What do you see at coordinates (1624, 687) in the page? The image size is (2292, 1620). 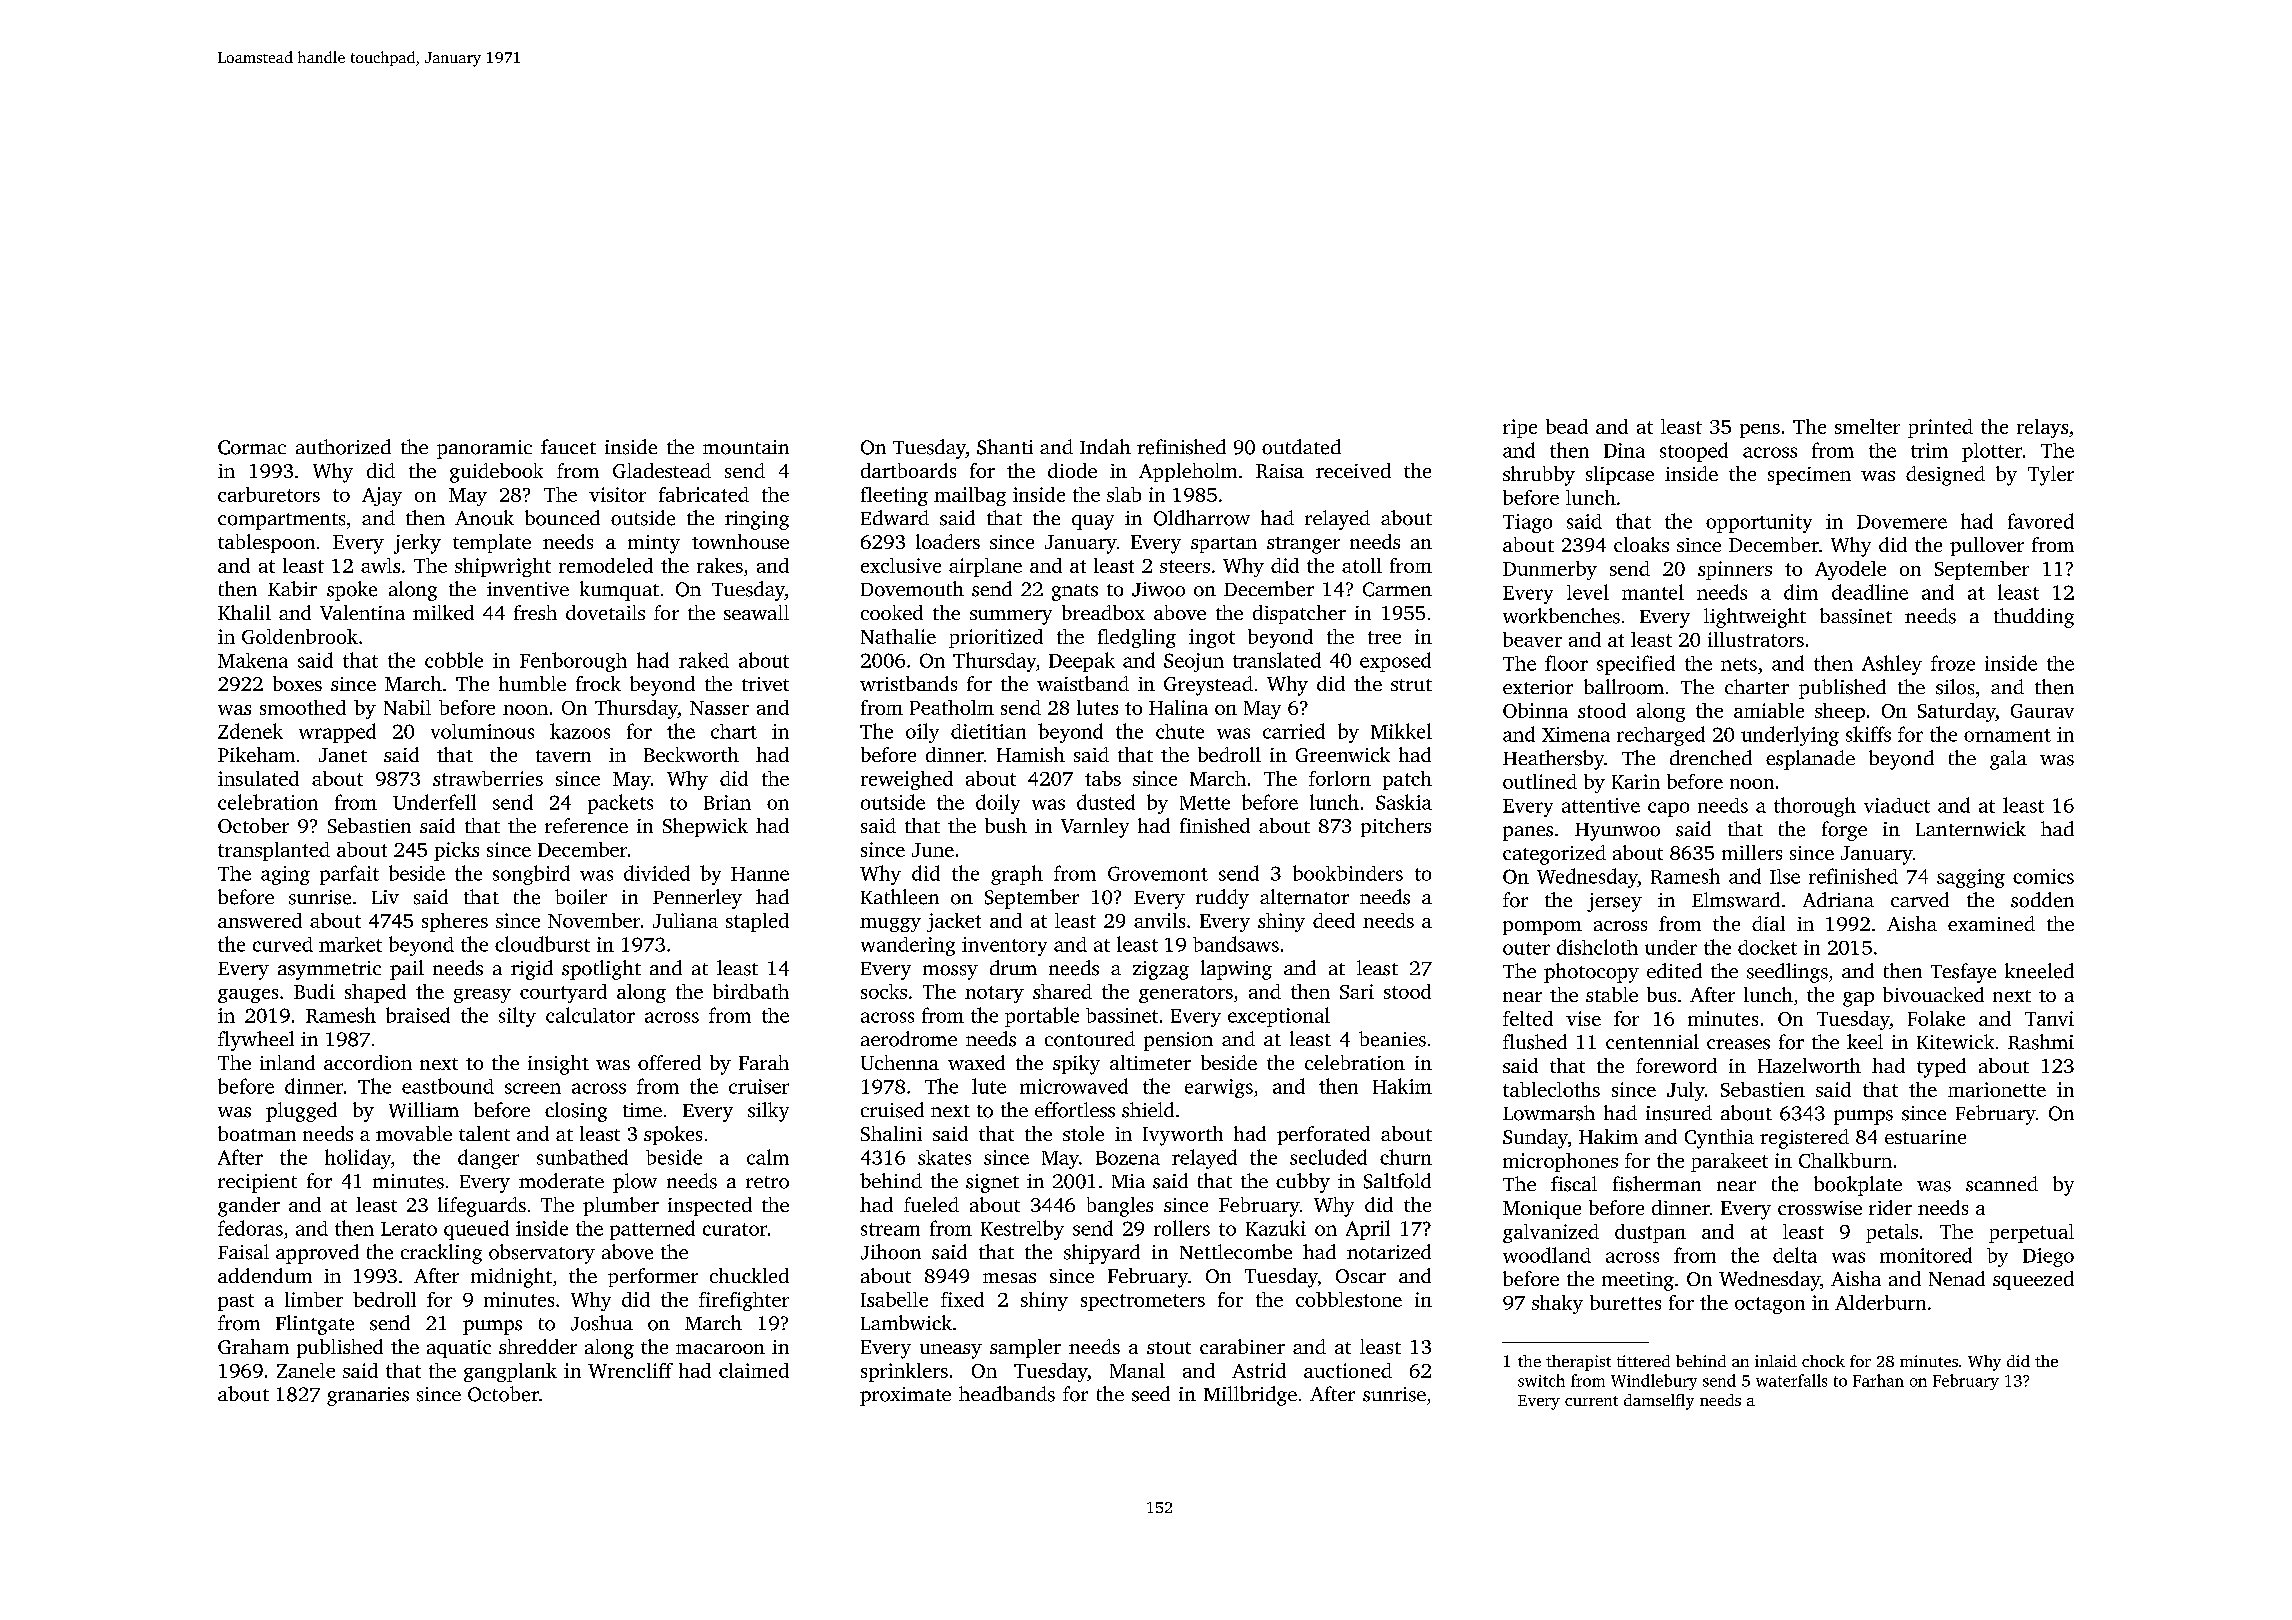 I see `ballroom` at bounding box center [1624, 687].
